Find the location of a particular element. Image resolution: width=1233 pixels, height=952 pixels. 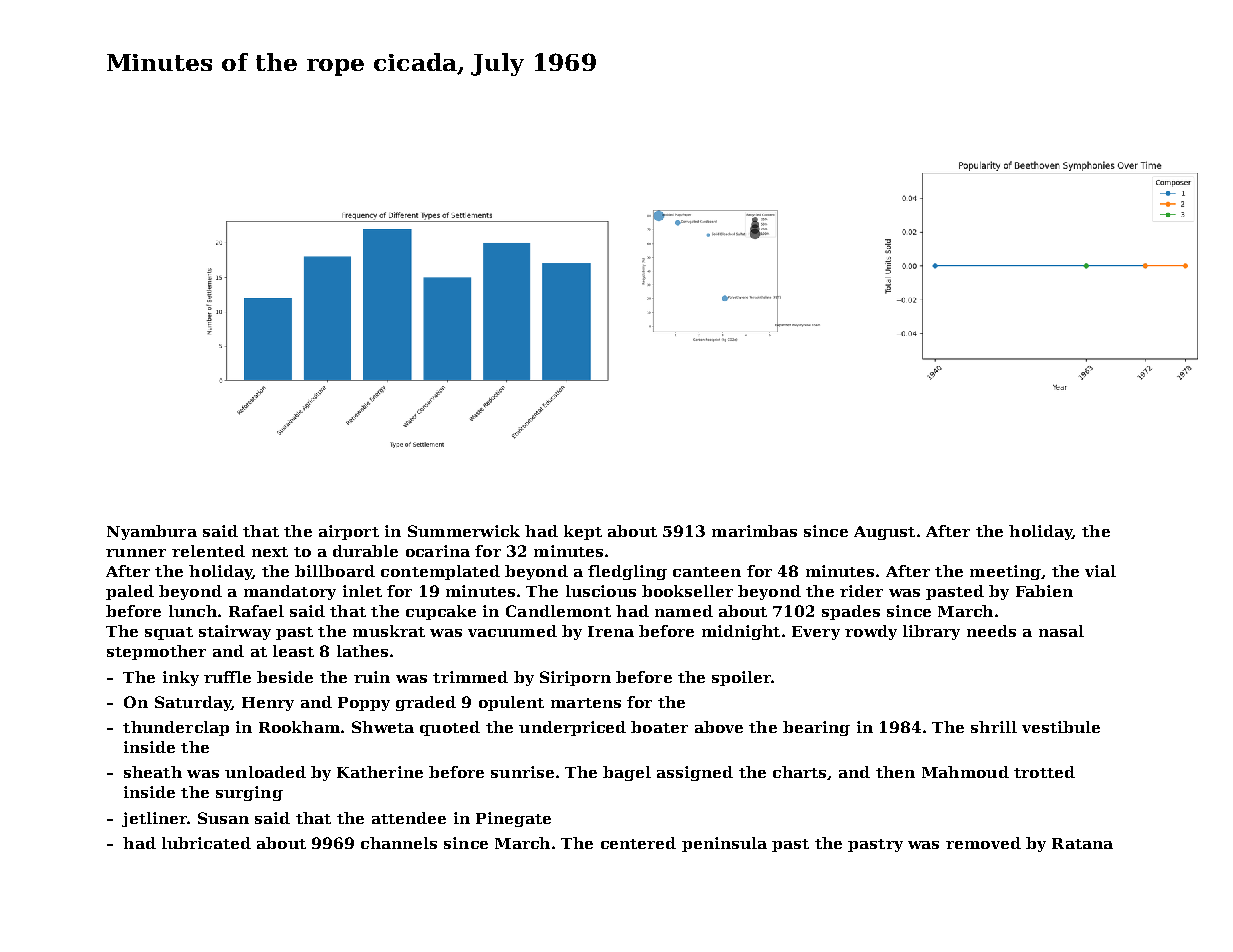

ruin is located at coordinates (372, 677).
